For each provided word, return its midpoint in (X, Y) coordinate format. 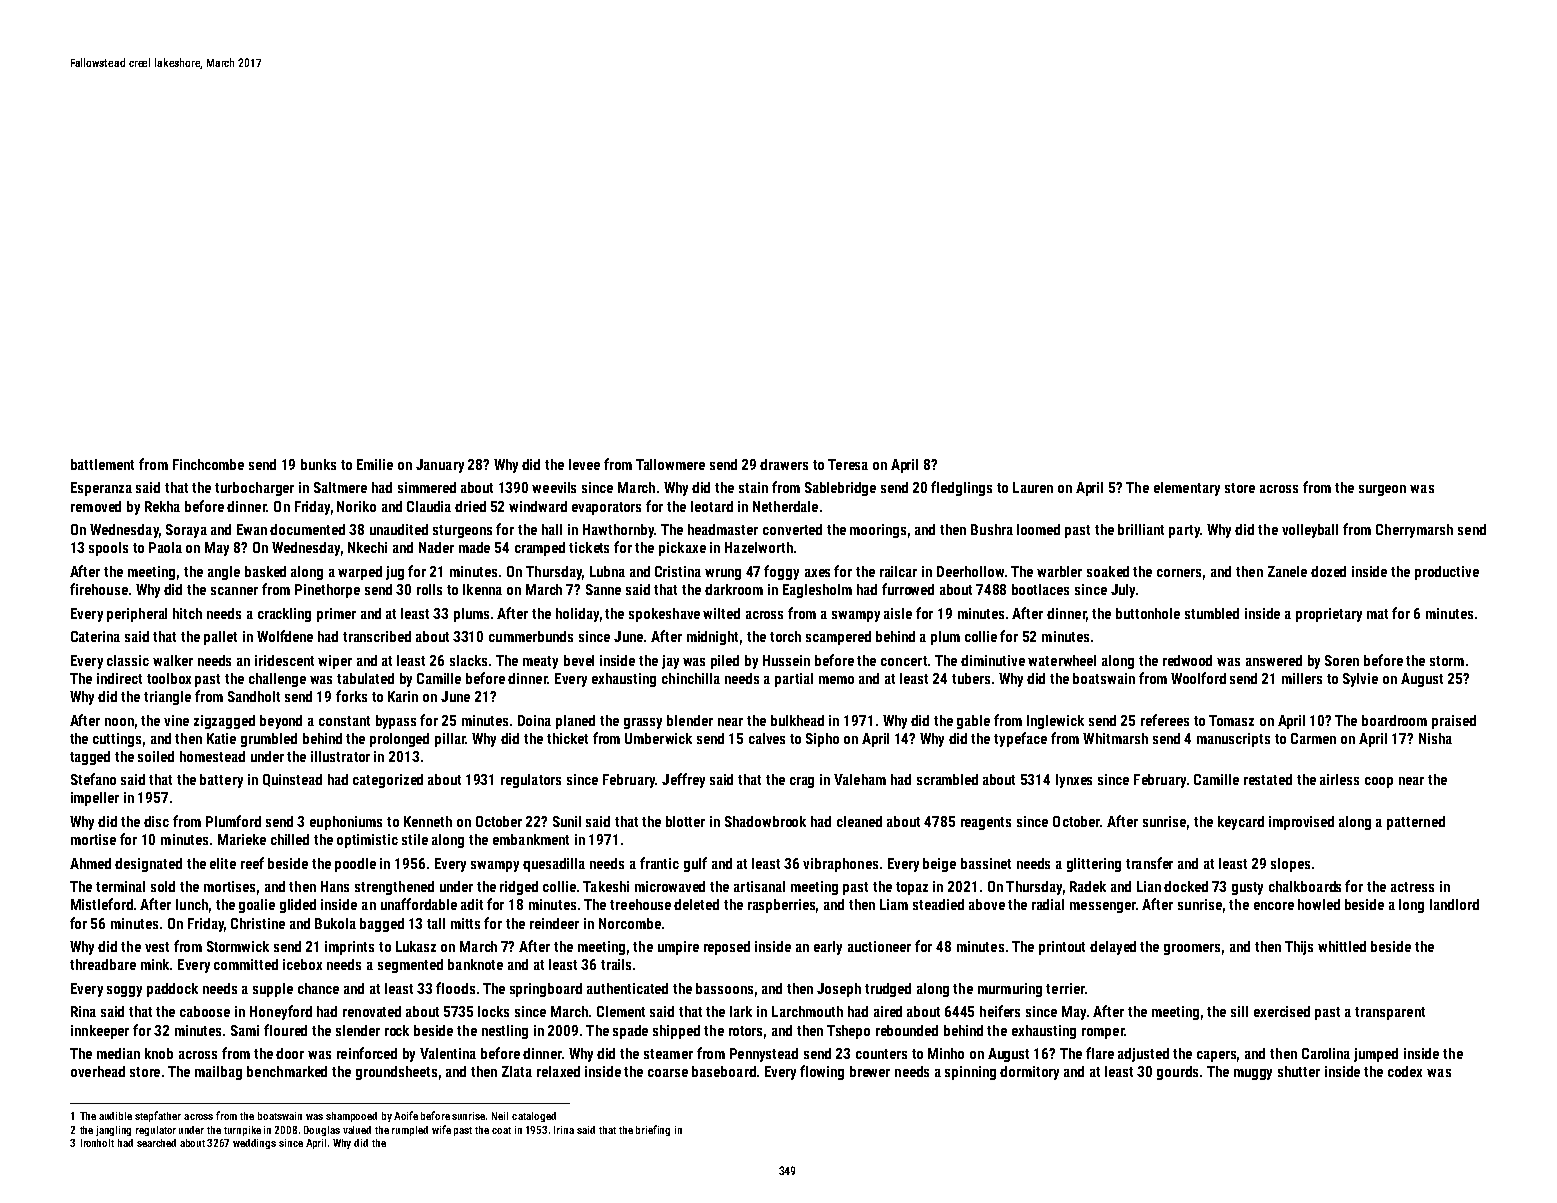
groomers (1192, 949)
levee (584, 464)
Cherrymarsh (1414, 531)
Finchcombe (208, 464)
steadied (938, 904)
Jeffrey (683, 780)
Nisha (1435, 738)
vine (176, 720)
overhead (98, 1071)
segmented (410, 966)
